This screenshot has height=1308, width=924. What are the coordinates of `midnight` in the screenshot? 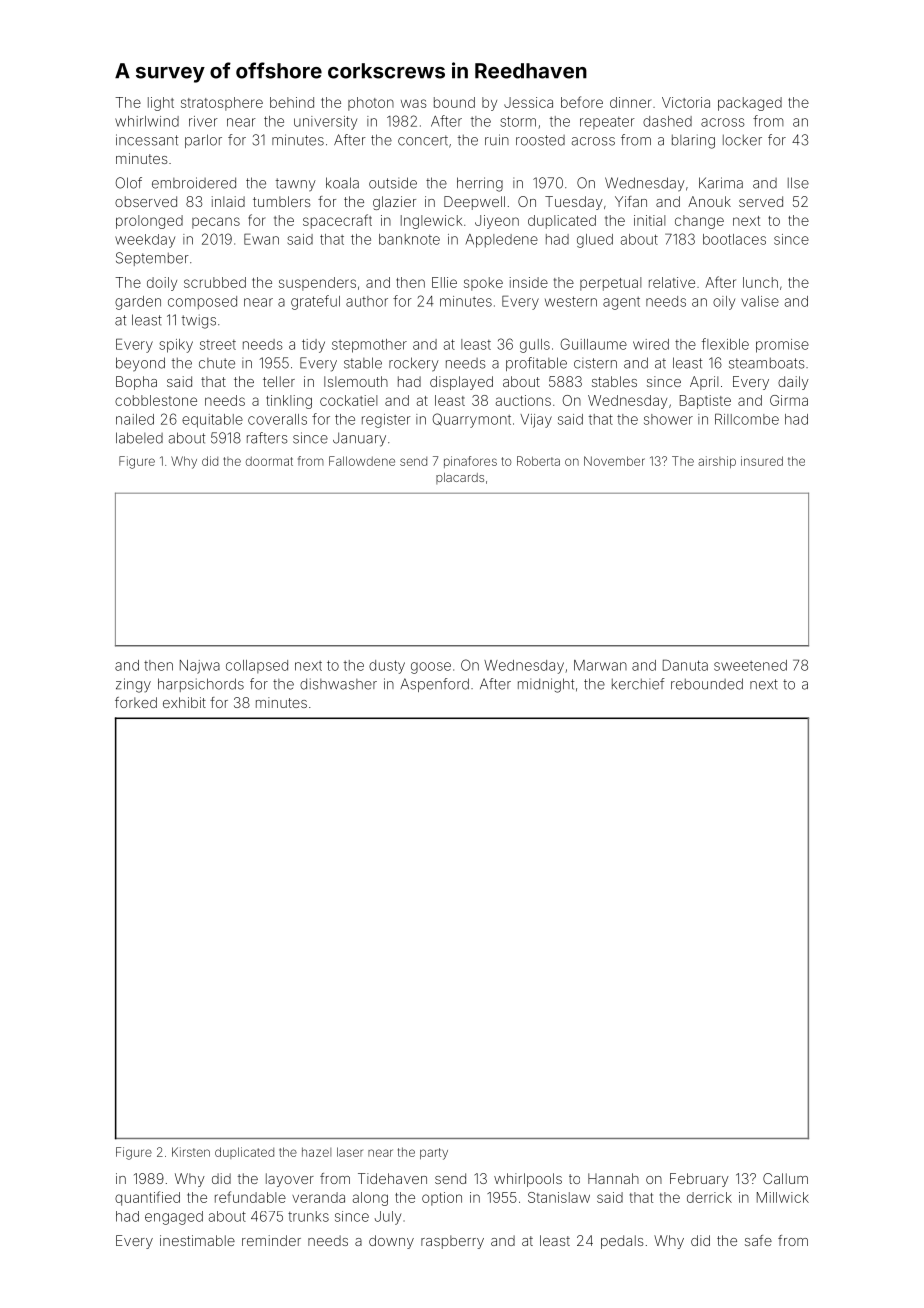 It's located at (546, 685).
